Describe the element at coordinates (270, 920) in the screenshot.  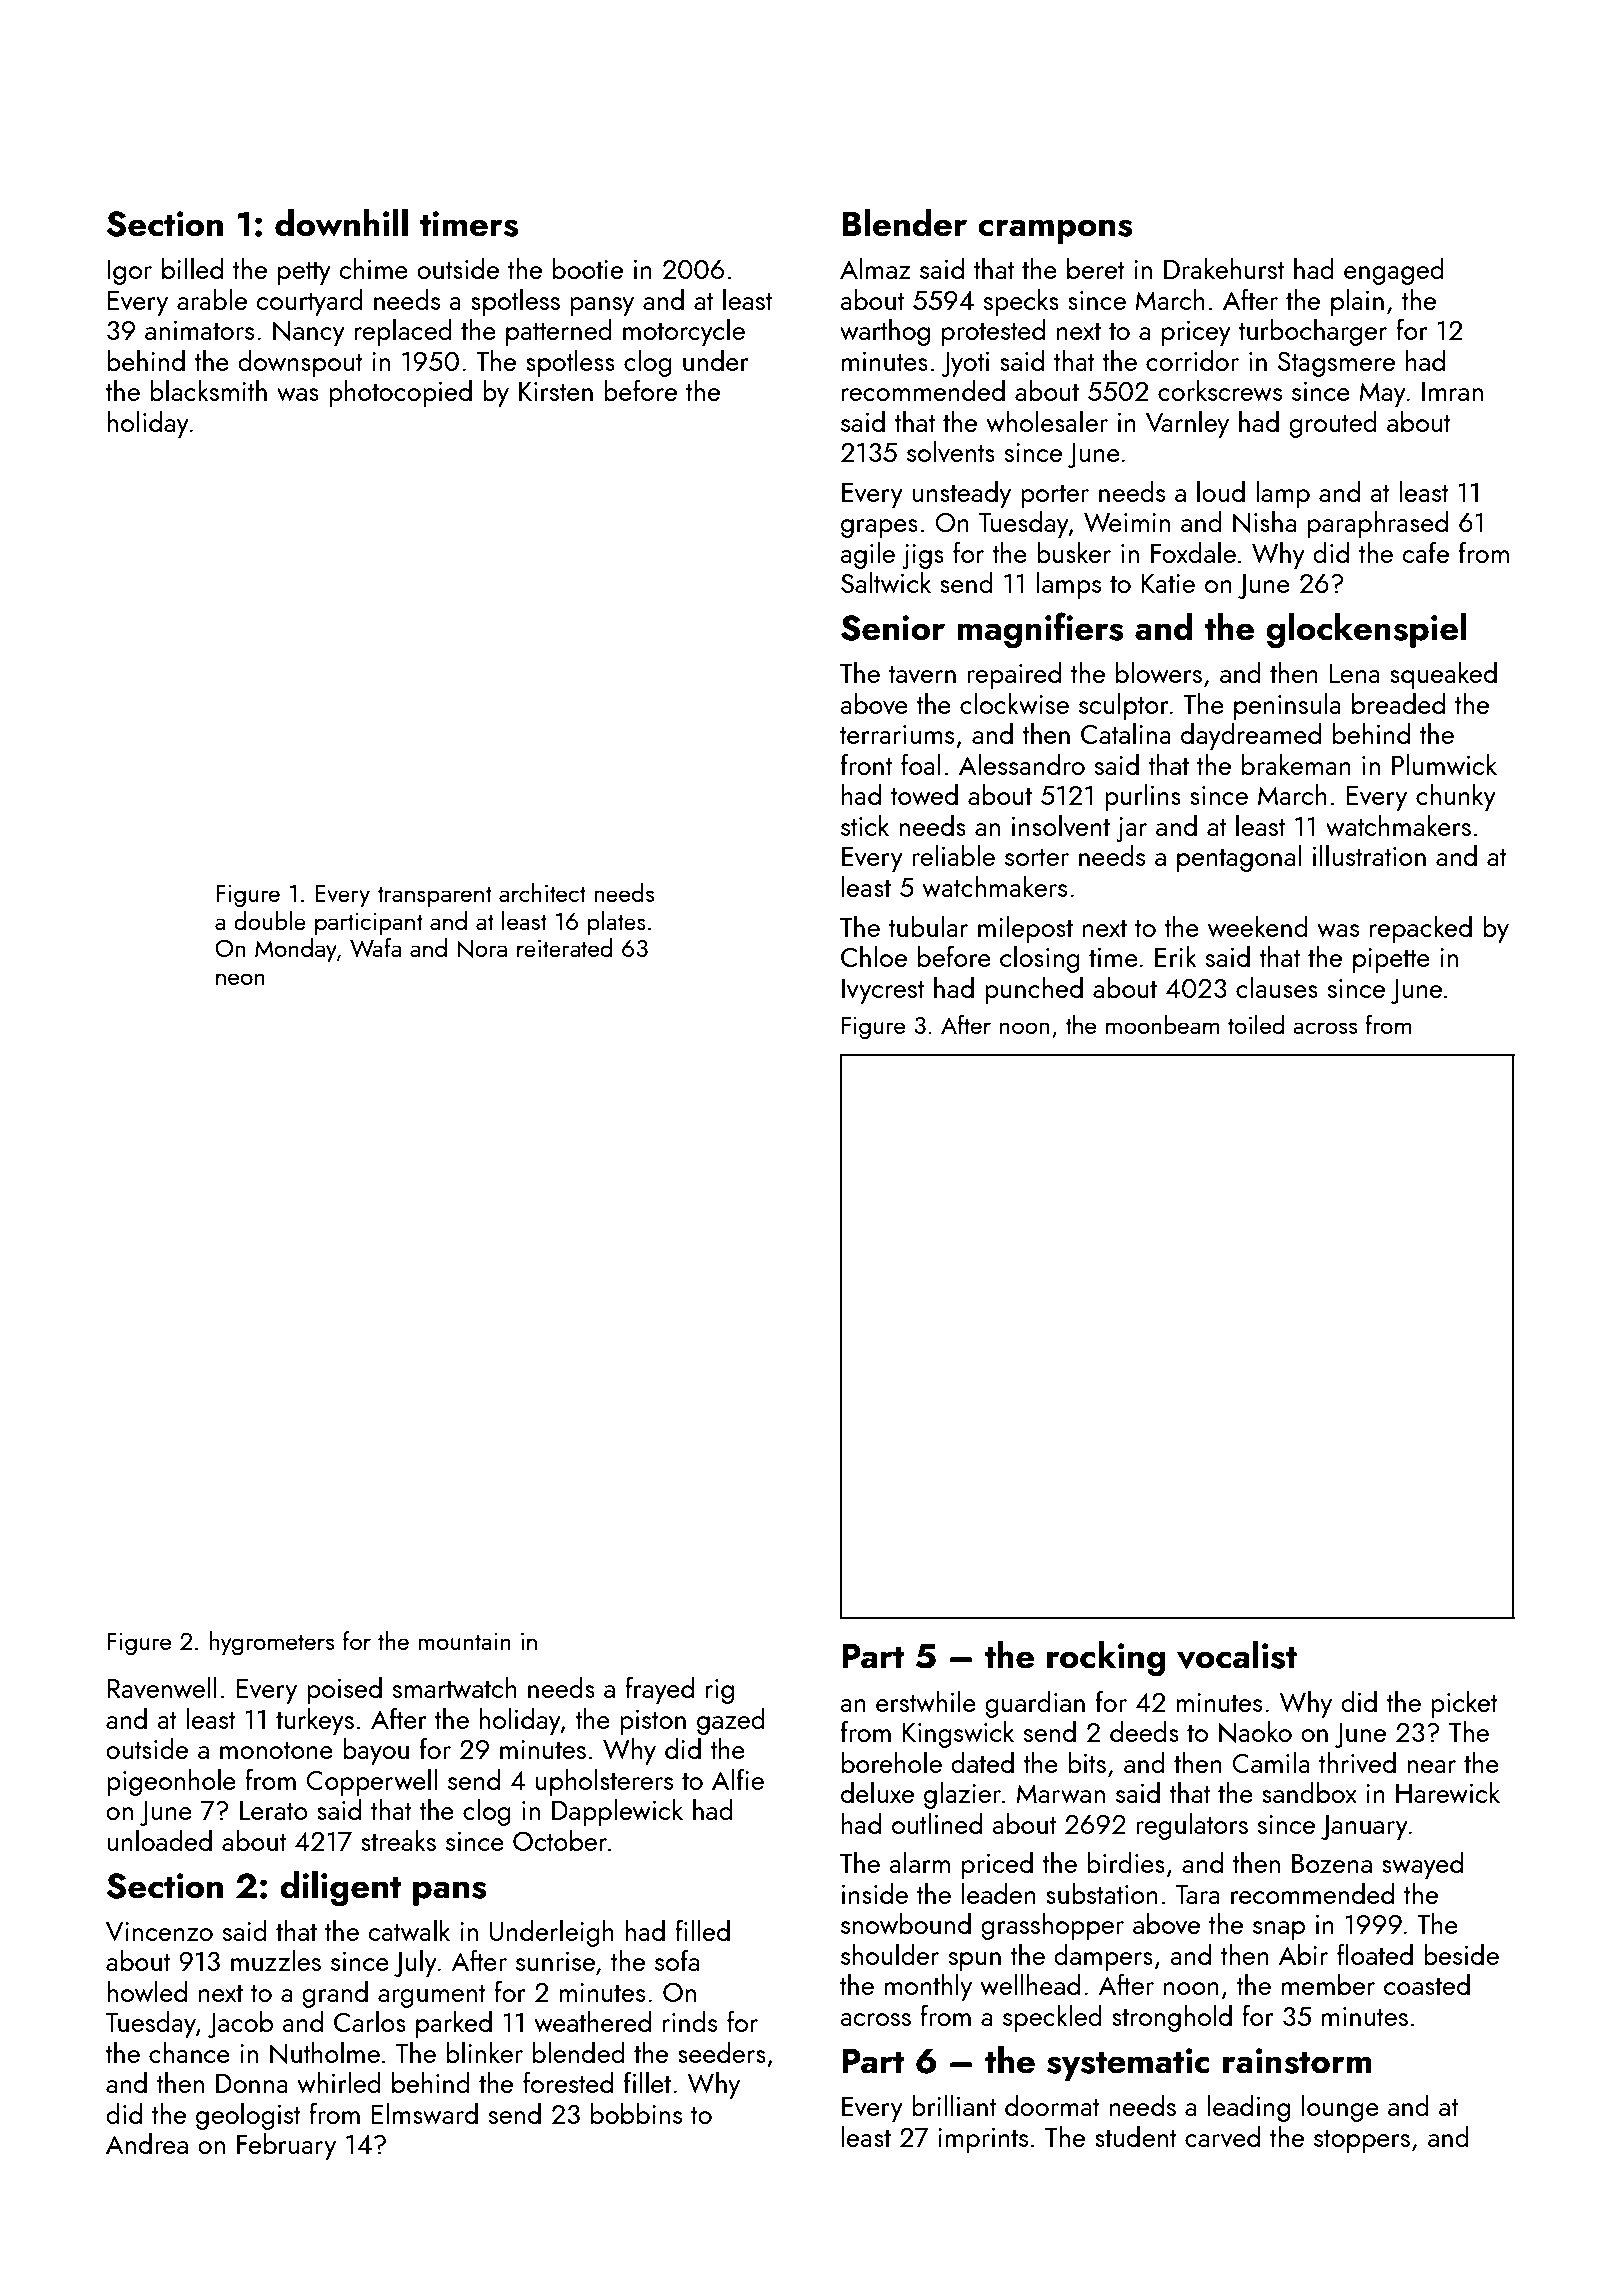
I see `double` at that location.
